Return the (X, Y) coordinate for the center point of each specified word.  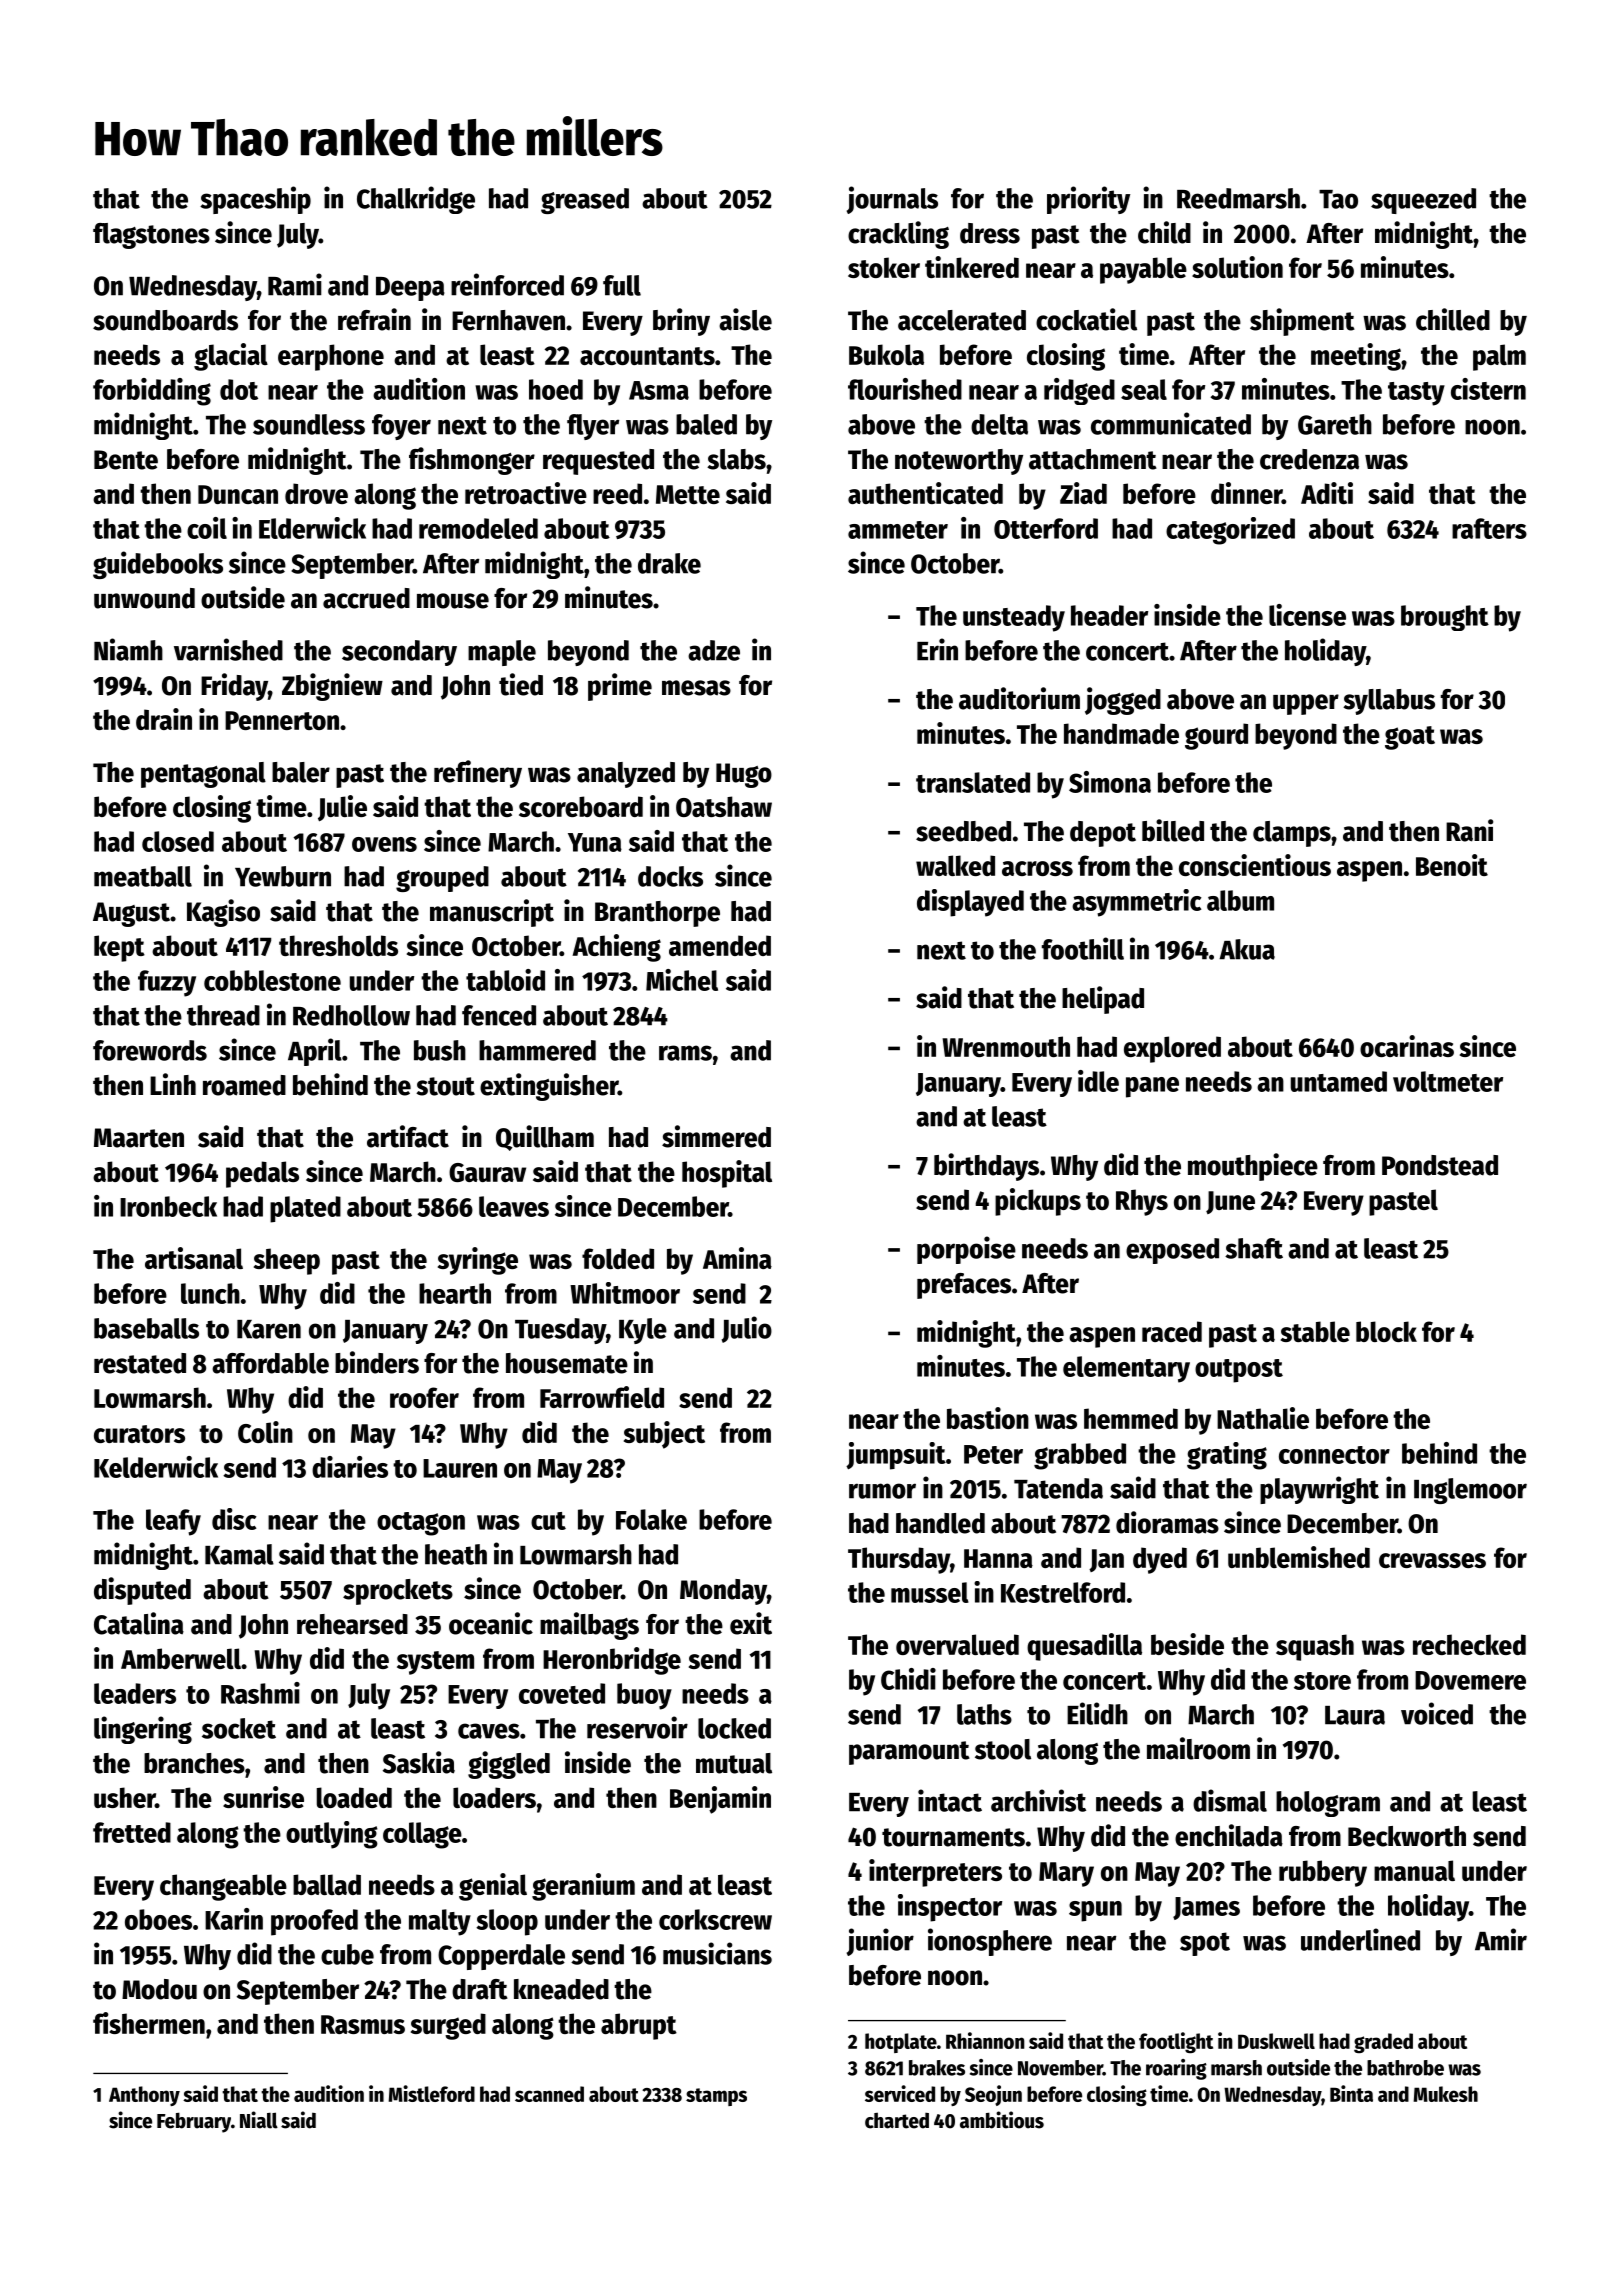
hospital (727, 1174)
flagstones (151, 236)
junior (880, 1942)
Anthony (144, 2096)
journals (892, 200)
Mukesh (1445, 2094)
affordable (270, 1363)
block (1386, 1331)
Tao (1338, 199)
